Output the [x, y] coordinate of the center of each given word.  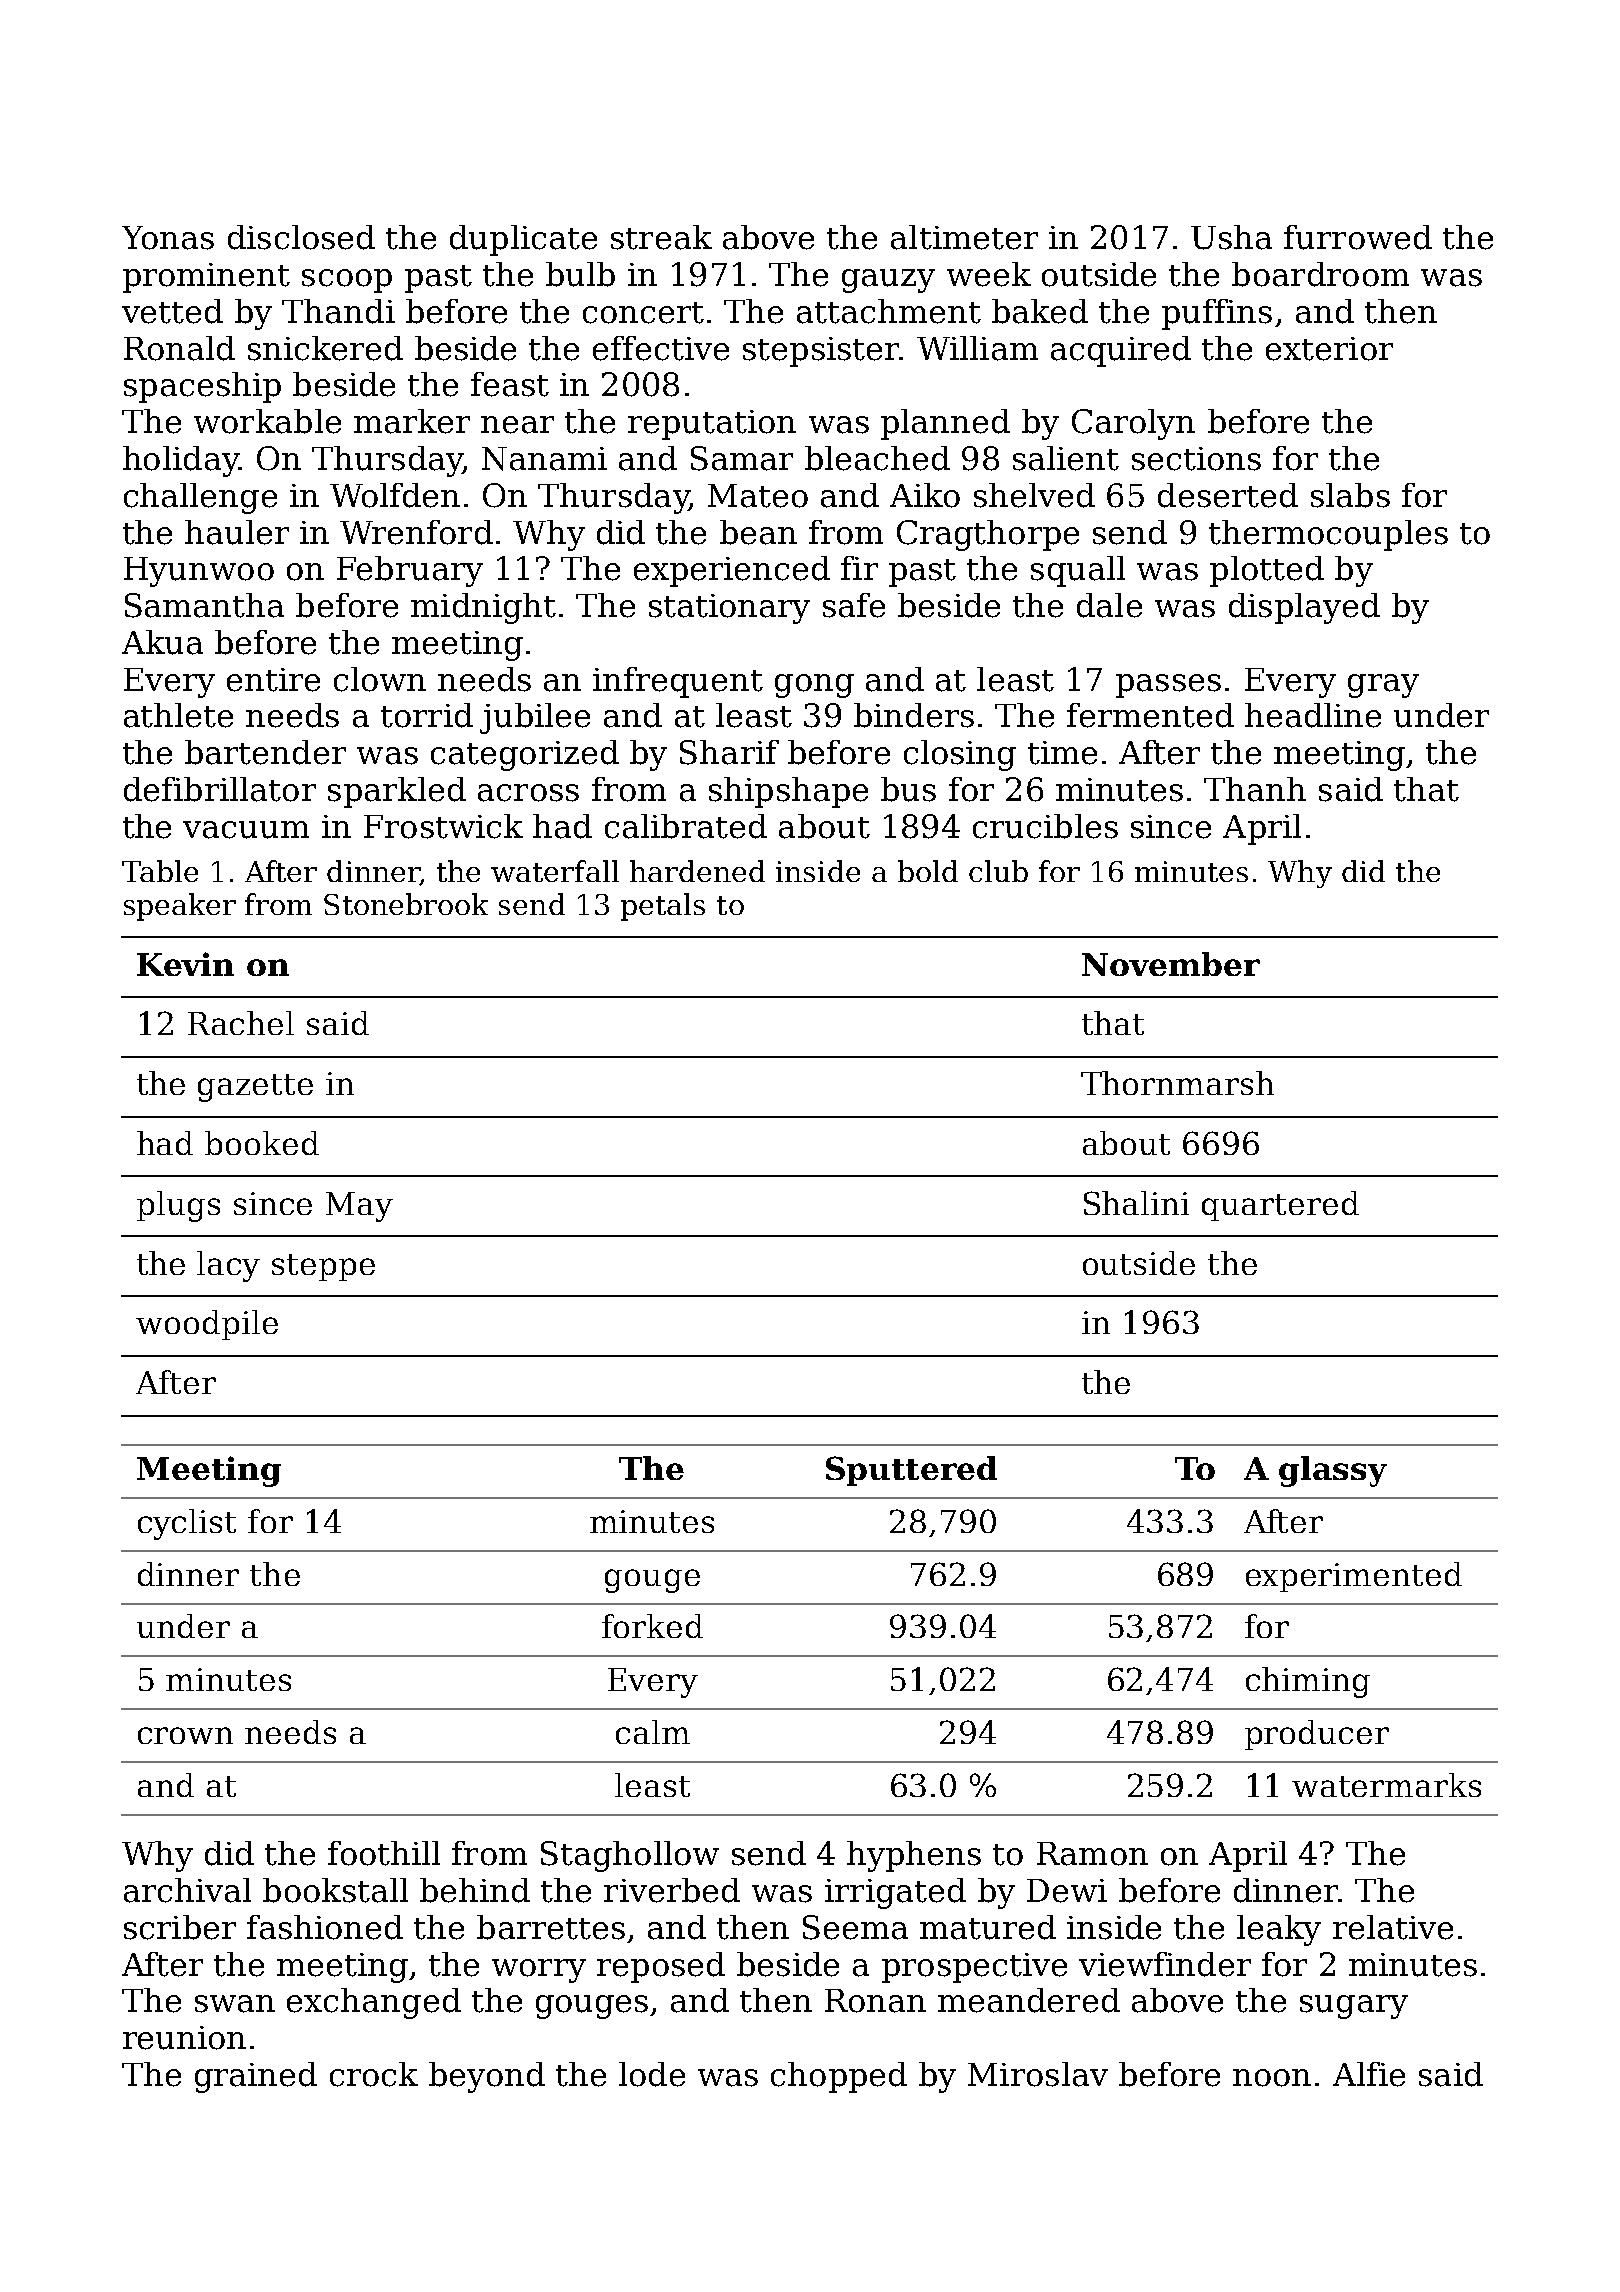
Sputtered [911, 1471]
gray [1383, 686]
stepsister [821, 352]
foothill [384, 1853]
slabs [1350, 495]
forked [652, 1626]
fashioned [325, 1927]
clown [380, 679]
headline [1313, 715]
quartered [1280, 1206]
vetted [172, 311]
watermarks [1386, 1785]
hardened [697, 871]
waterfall [555, 871]
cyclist [187, 1524]
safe [854, 605]
